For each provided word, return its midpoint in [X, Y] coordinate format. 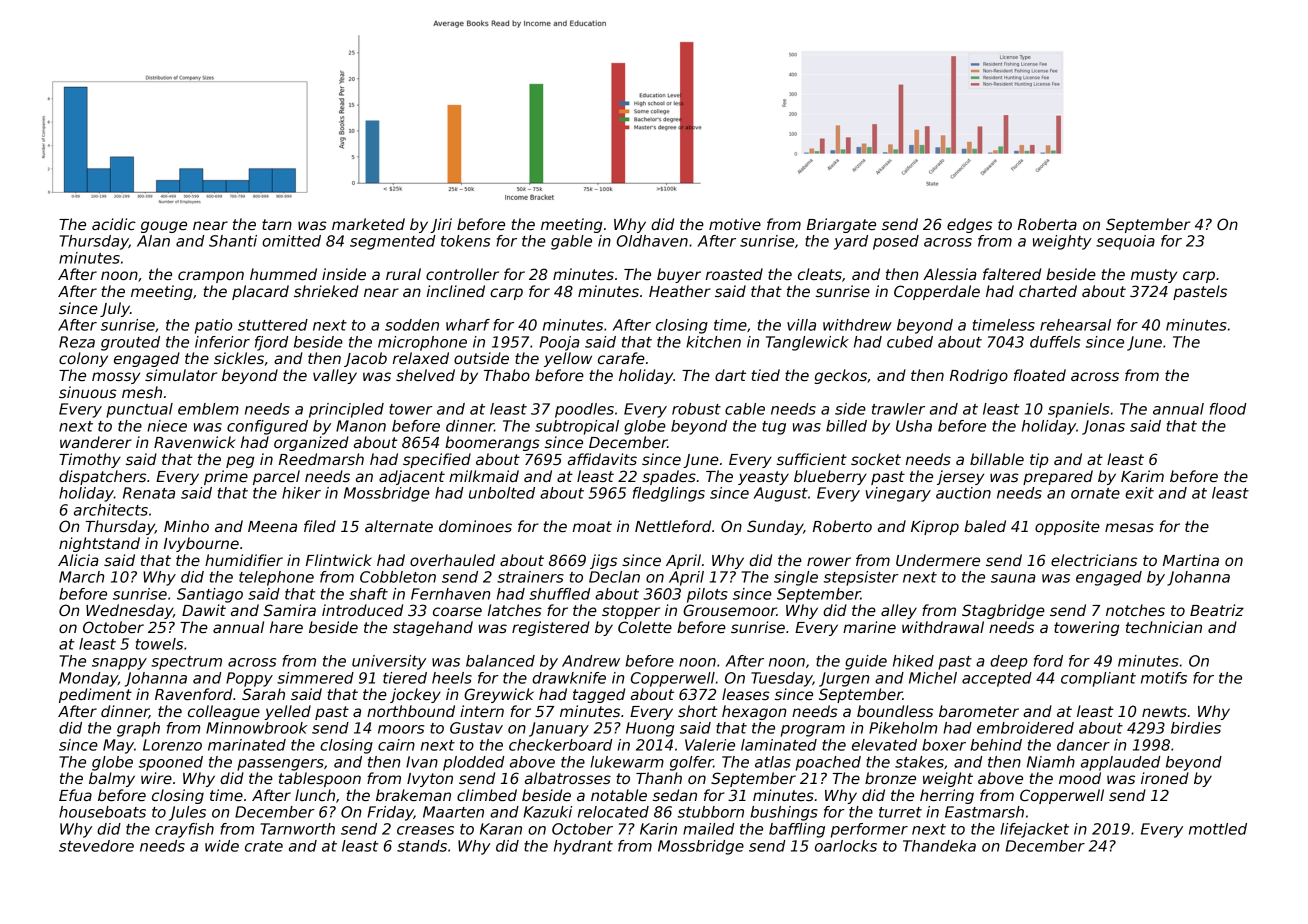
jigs [603, 561]
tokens [465, 241]
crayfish [184, 830]
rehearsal [1075, 325]
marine [869, 627]
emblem [208, 409]
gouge [164, 227]
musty [1154, 276]
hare [286, 627]
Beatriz [1217, 610]
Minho [186, 526]
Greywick [499, 695]
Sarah [263, 694]
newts [1164, 711]
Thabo [507, 375]
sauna [1013, 578]
